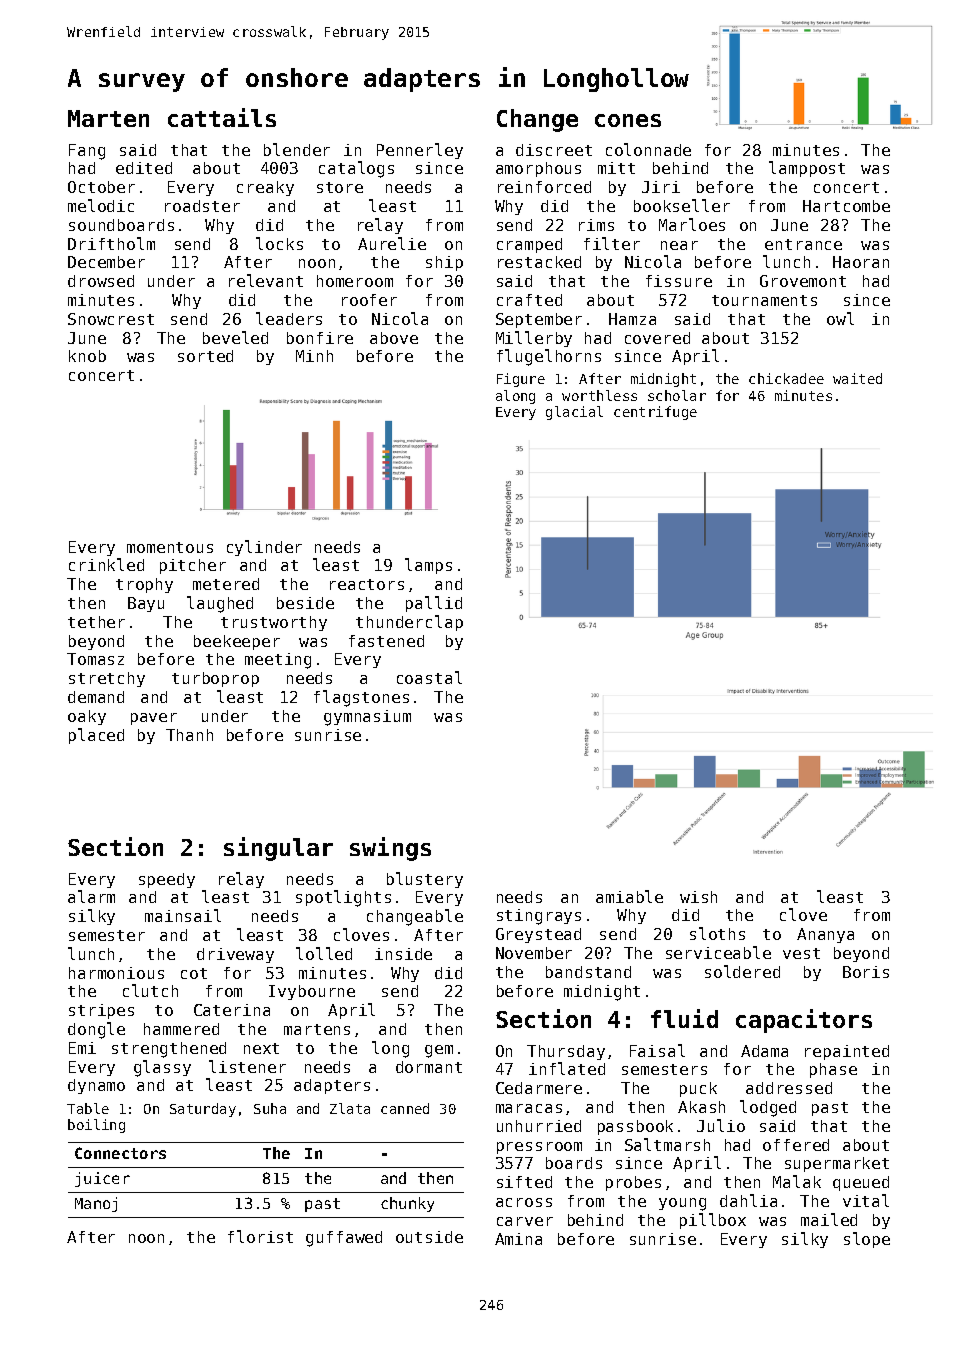 The image size is (959, 1363). What do you see at coordinates (260, 1236) in the document?
I see `florist` at bounding box center [260, 1236].
